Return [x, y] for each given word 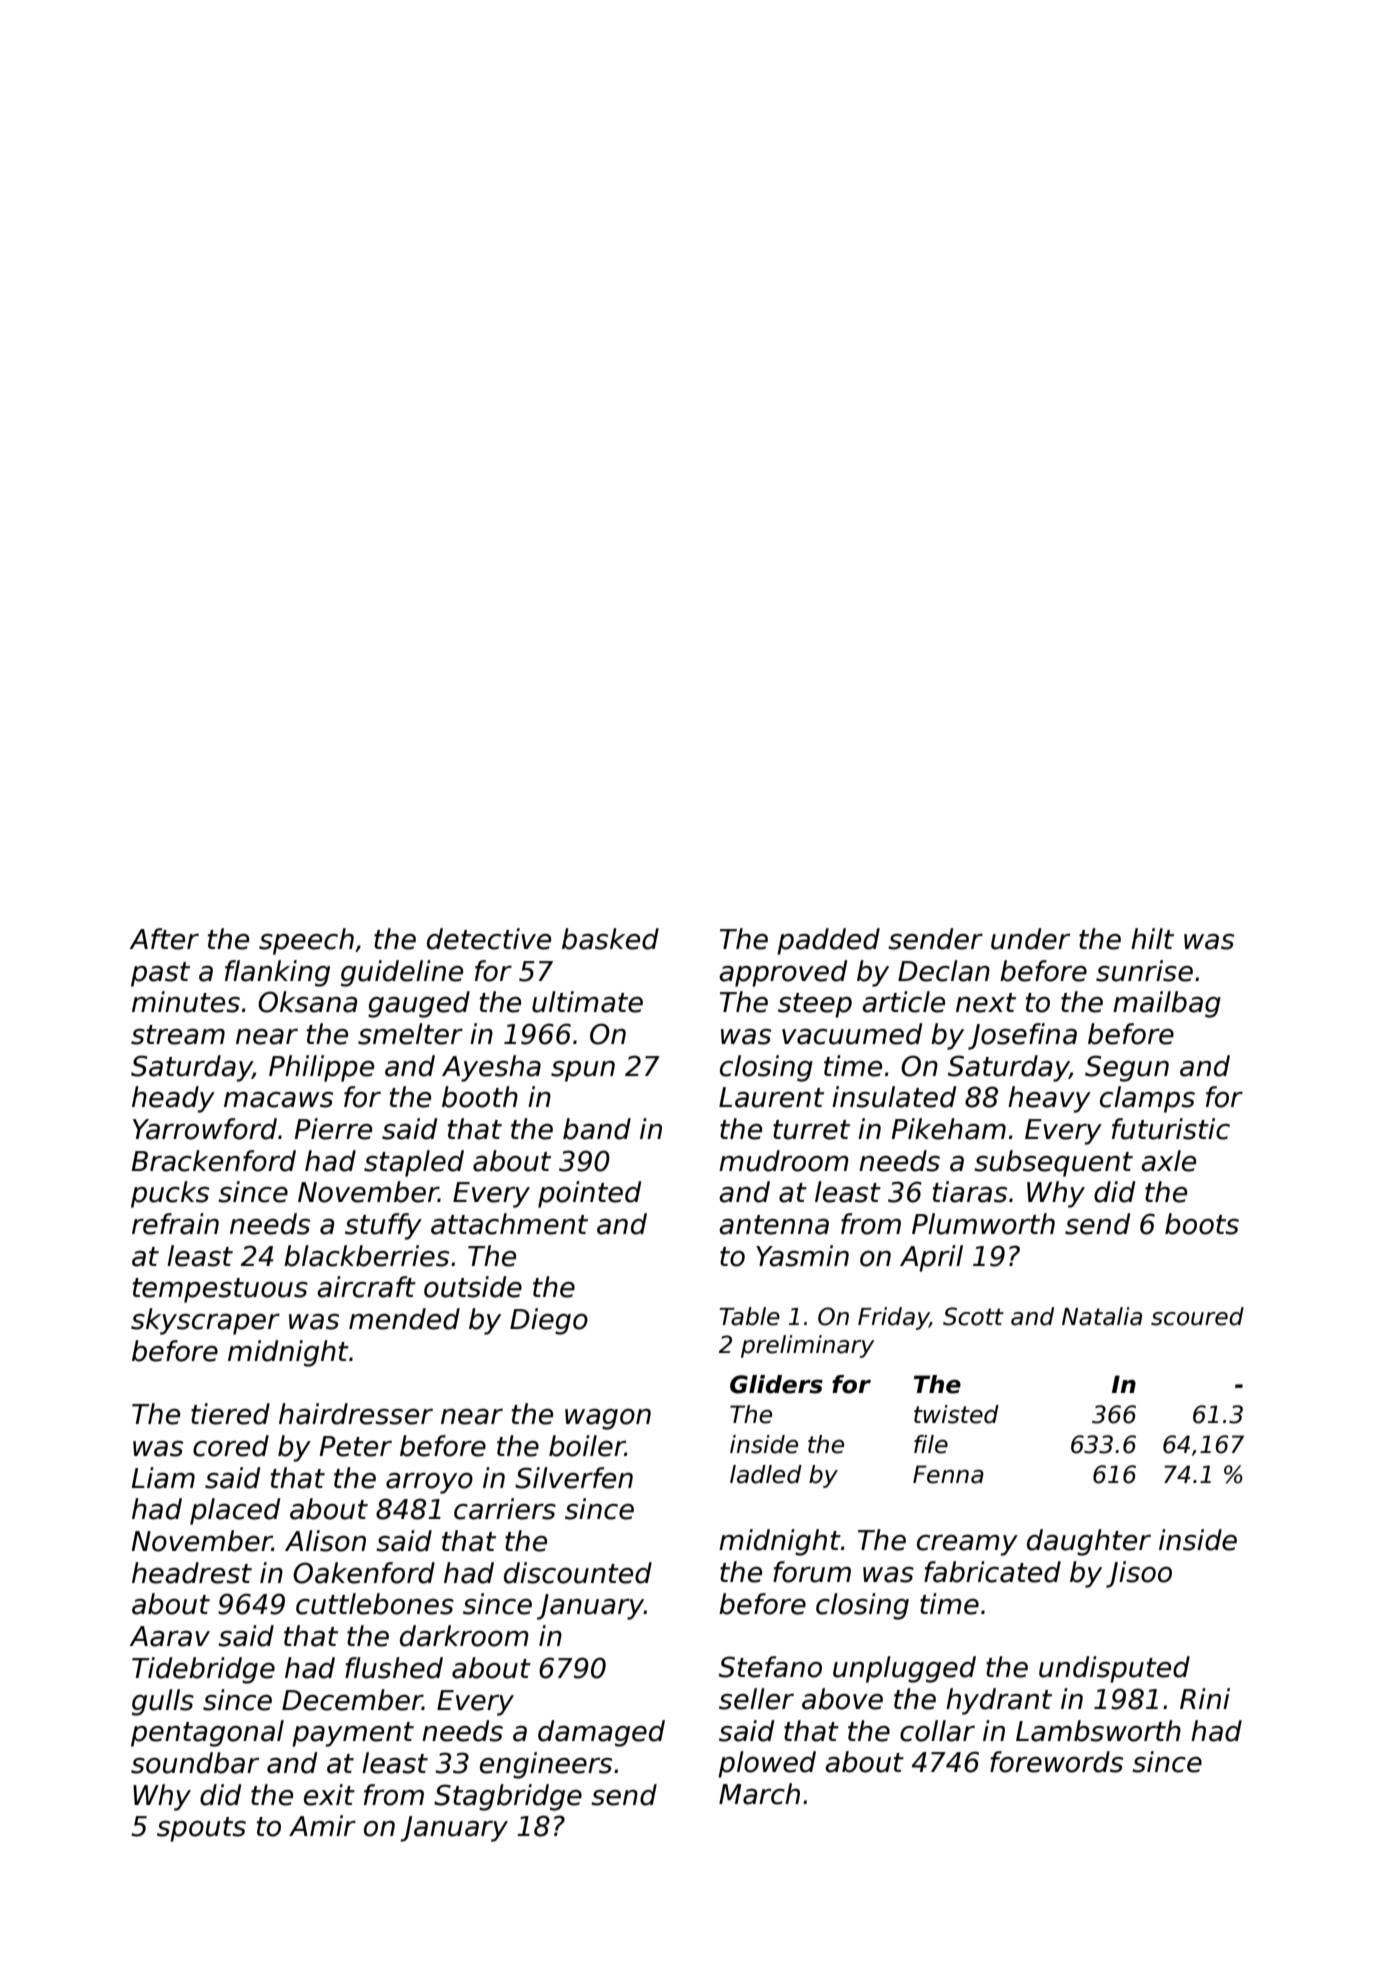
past [160, 974]
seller [756, 1699]
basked [610, 939]
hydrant [999, 1701]
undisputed [1114, 1669]
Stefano [770, 1667]
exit [329, 1795]
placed [235, 1511]
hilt [1152, 938]
